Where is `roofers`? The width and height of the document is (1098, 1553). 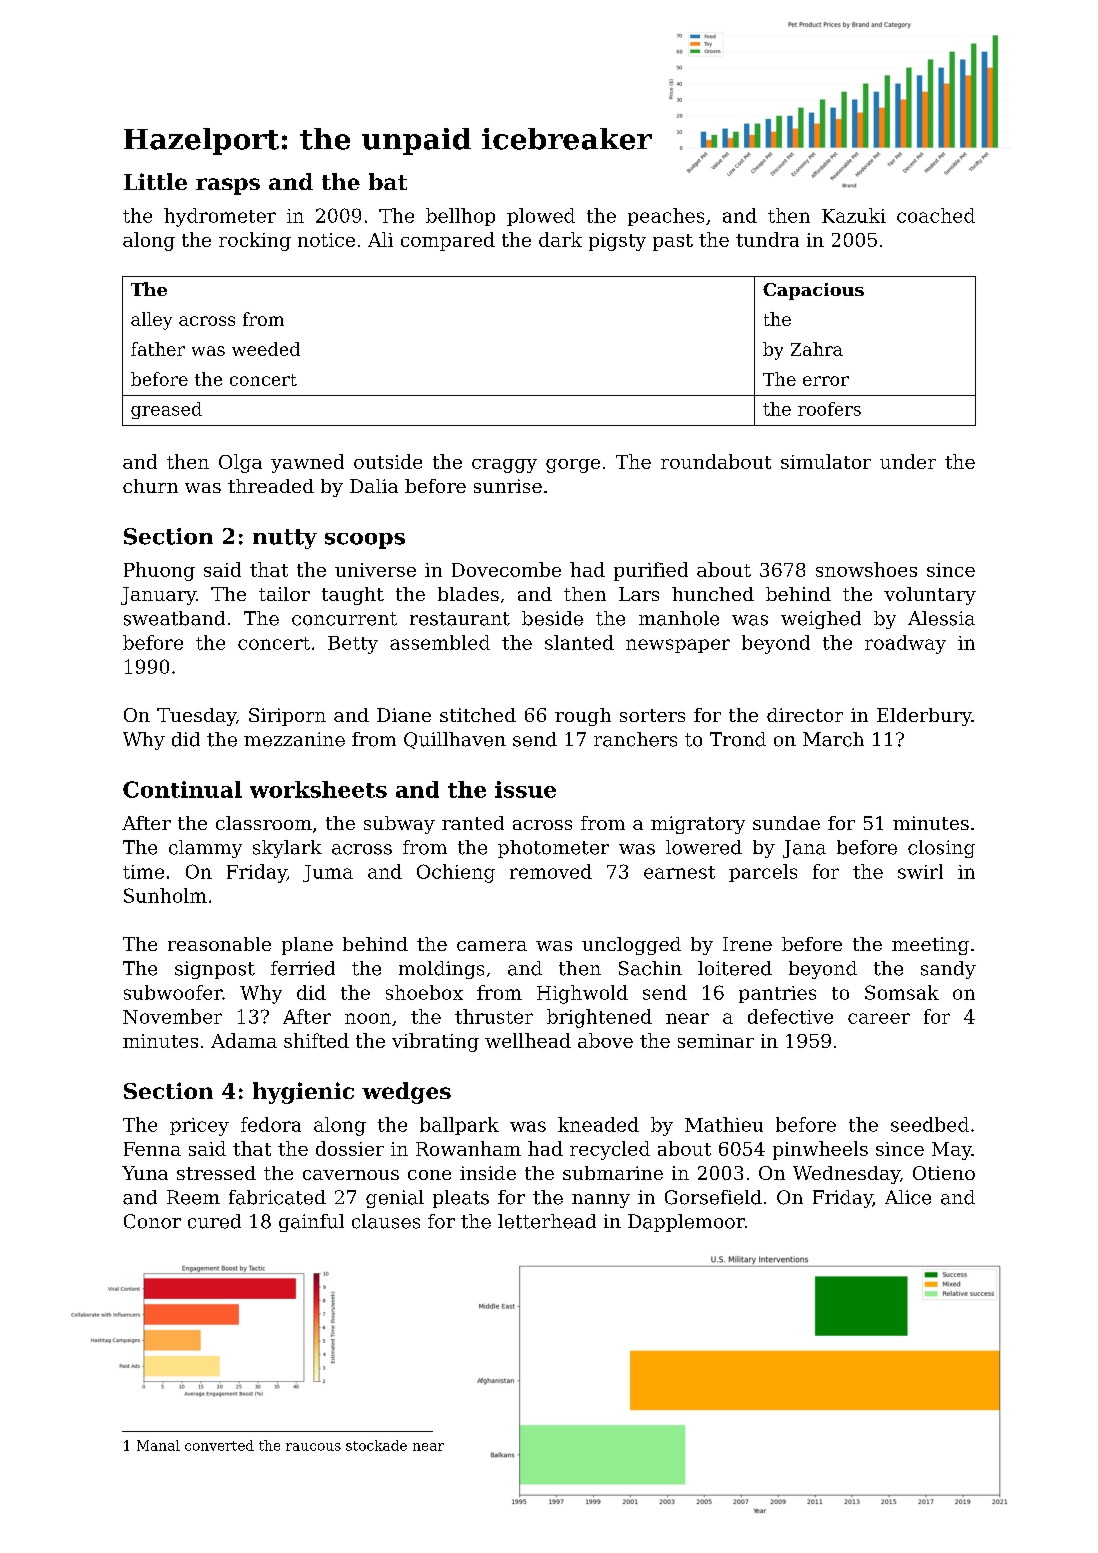 roofers is located at coordinates (829, 409).
